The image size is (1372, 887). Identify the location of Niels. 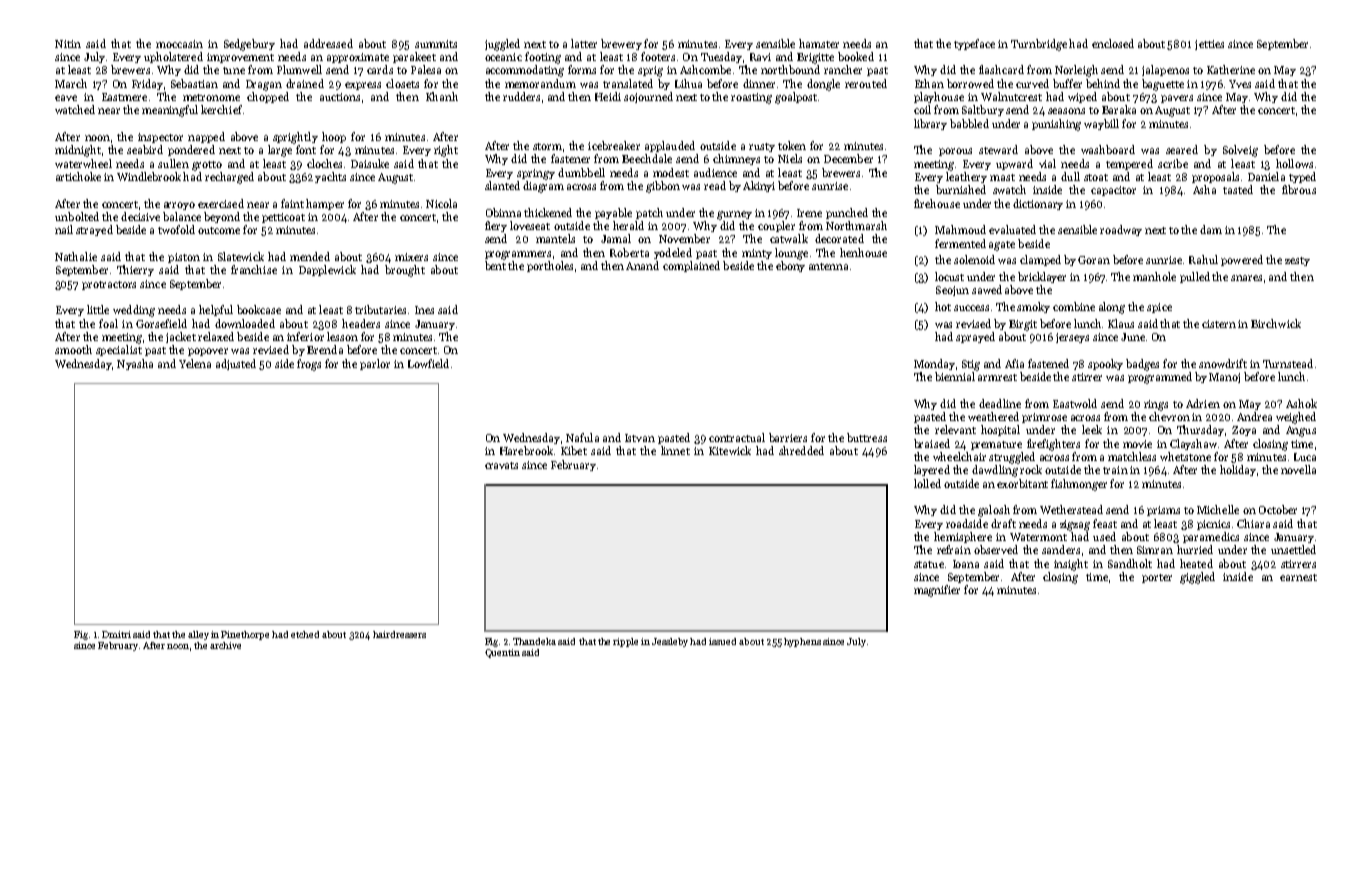
(790, 158).
